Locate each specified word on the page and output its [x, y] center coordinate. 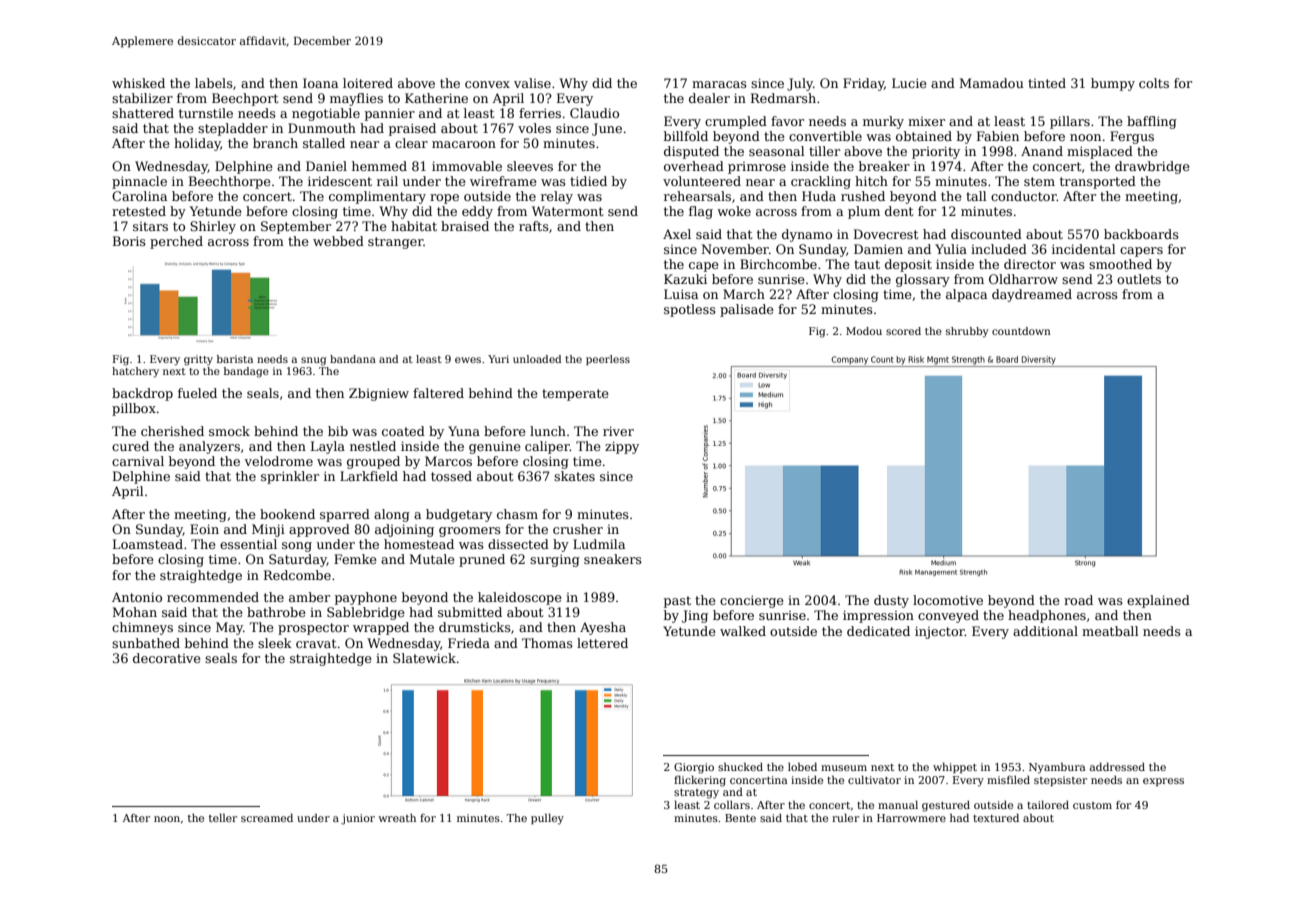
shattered [143, 113]
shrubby [967, 332]
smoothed [1120, 264]
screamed [267, 817]
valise [532, 83]
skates [574, 476]
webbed [338, 241]
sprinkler [290, 477]
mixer [926, 121]
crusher [578, 529]
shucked [740, 766]
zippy [622, 447]
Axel [677, 234]
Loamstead [148, 544]
